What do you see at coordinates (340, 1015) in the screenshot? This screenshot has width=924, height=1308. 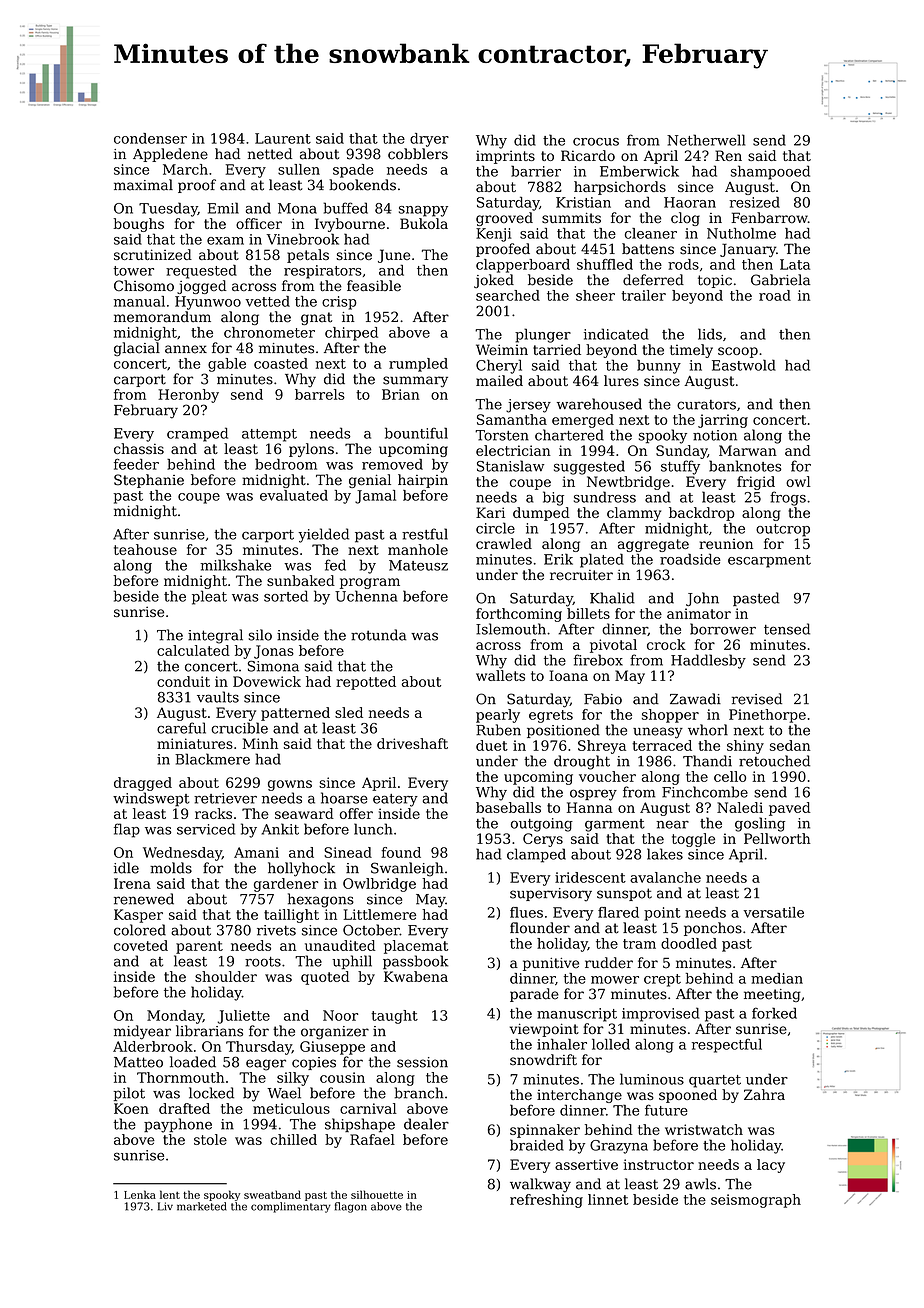 I see `Noor` at bounding box center [340, 1015].
